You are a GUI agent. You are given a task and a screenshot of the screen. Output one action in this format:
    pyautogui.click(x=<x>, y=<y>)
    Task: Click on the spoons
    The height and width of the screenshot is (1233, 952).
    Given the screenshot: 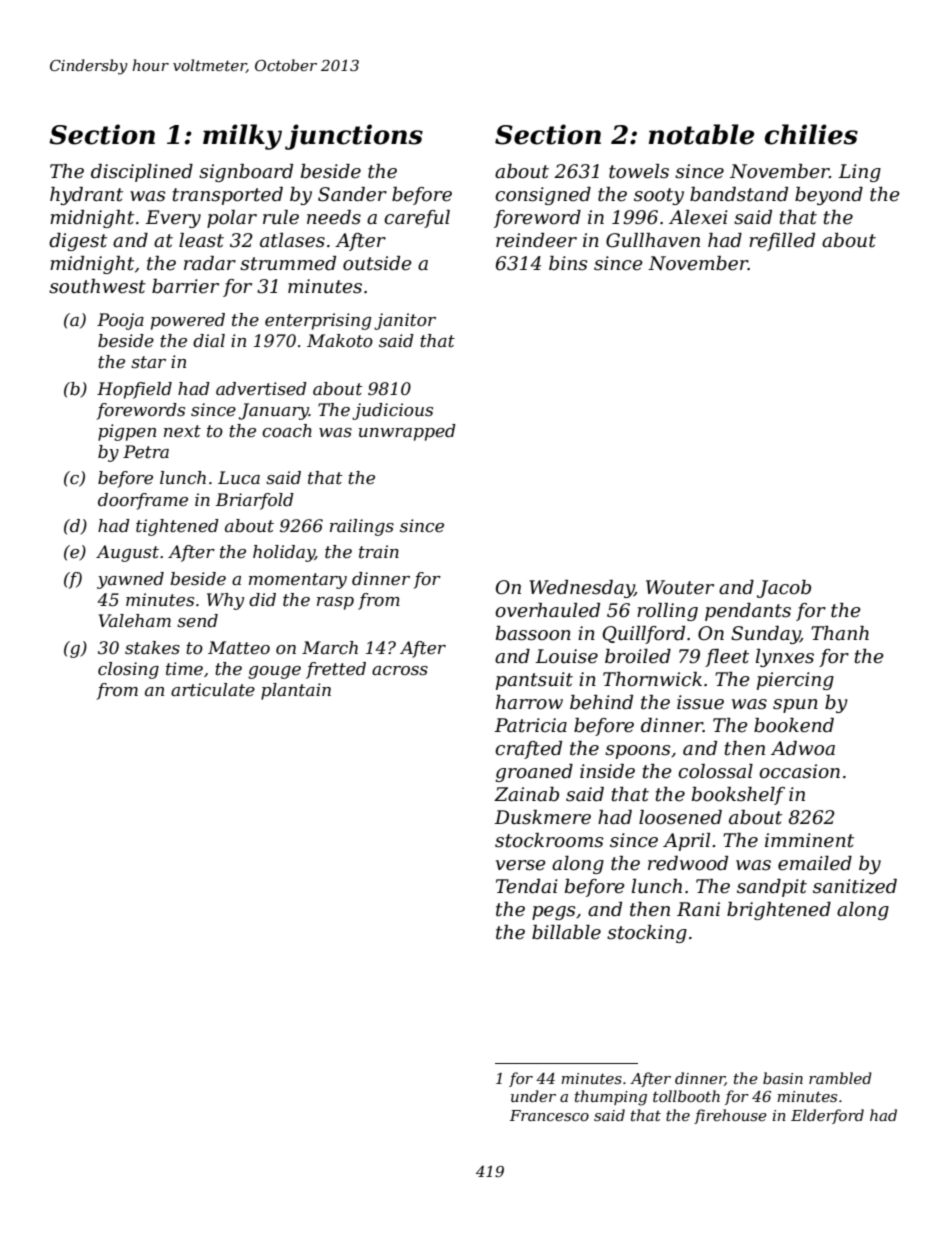 What is the action you would take?
    pyautogui.click(x=637, y=752)
